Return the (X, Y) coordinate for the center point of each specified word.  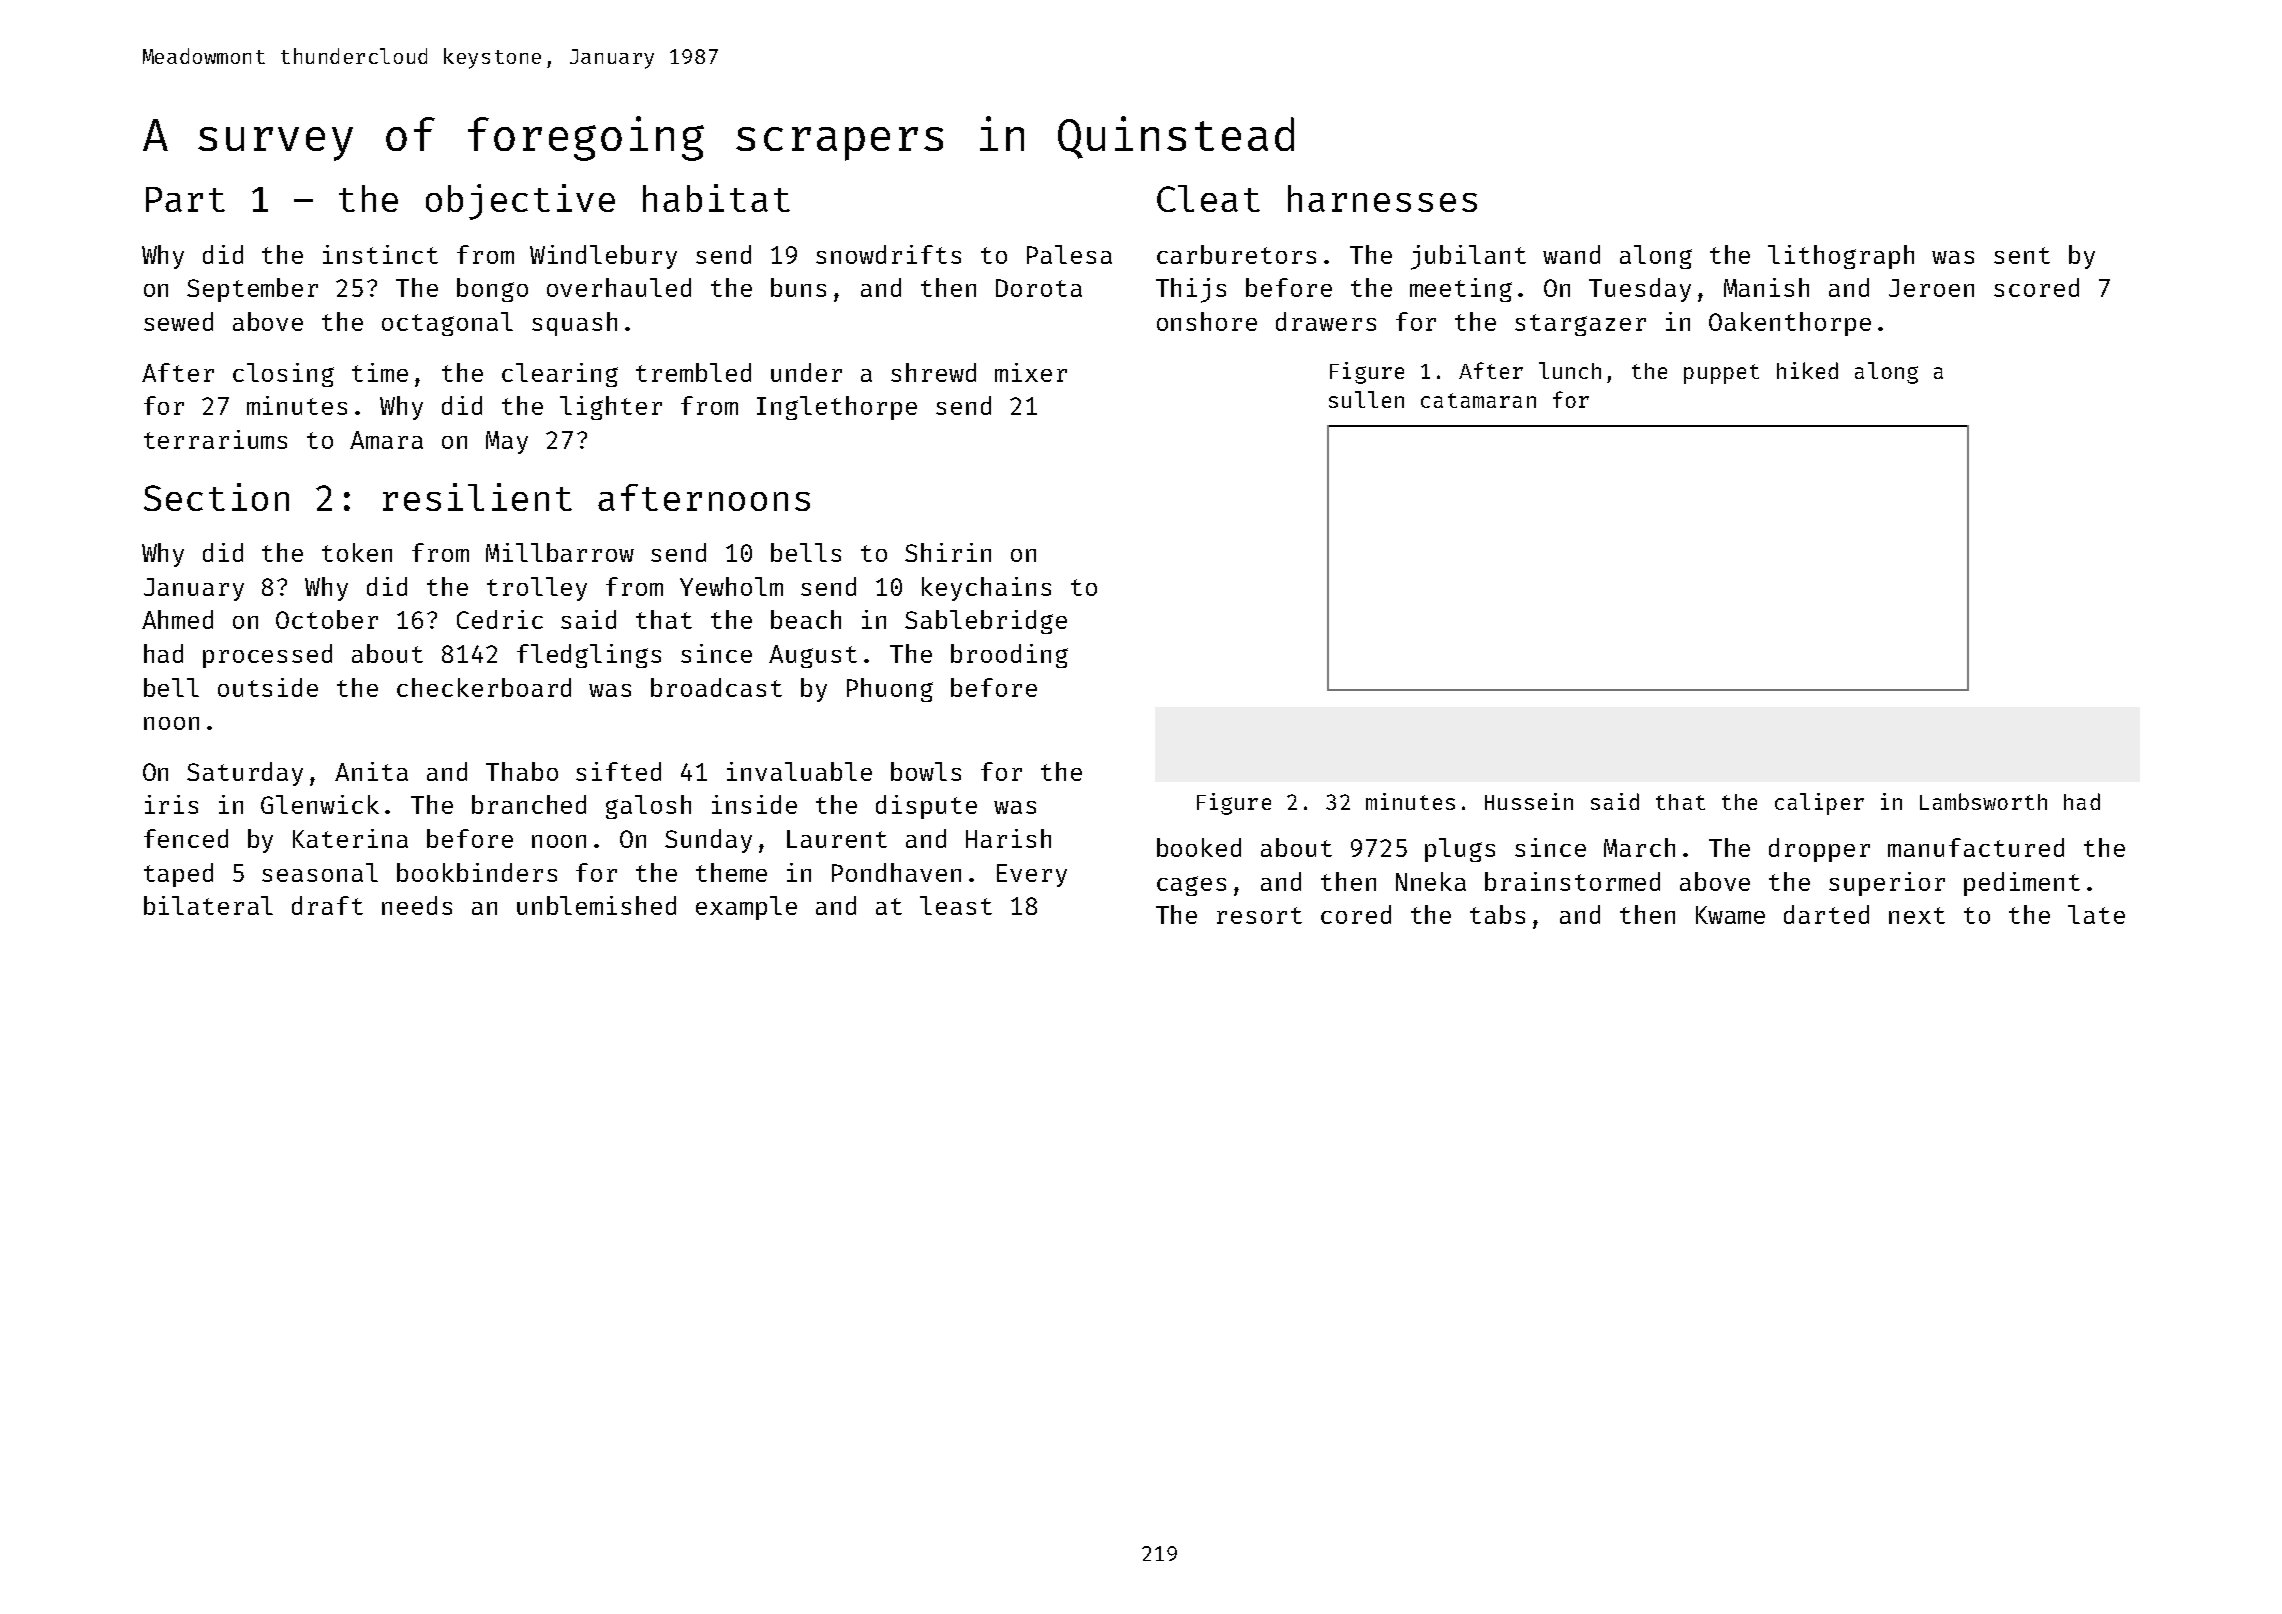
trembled (693, 372)
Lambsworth (1983, 801)
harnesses (1382, 198)
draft (327, 905)
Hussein (1529, 801)
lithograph (1841, 257)
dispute (926, 807)
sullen (1366, 399)
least (956, 905)
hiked (1807, 370)
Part (185, 199)
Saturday (245, 774)
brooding (1009, 656)
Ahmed (177, 619)
